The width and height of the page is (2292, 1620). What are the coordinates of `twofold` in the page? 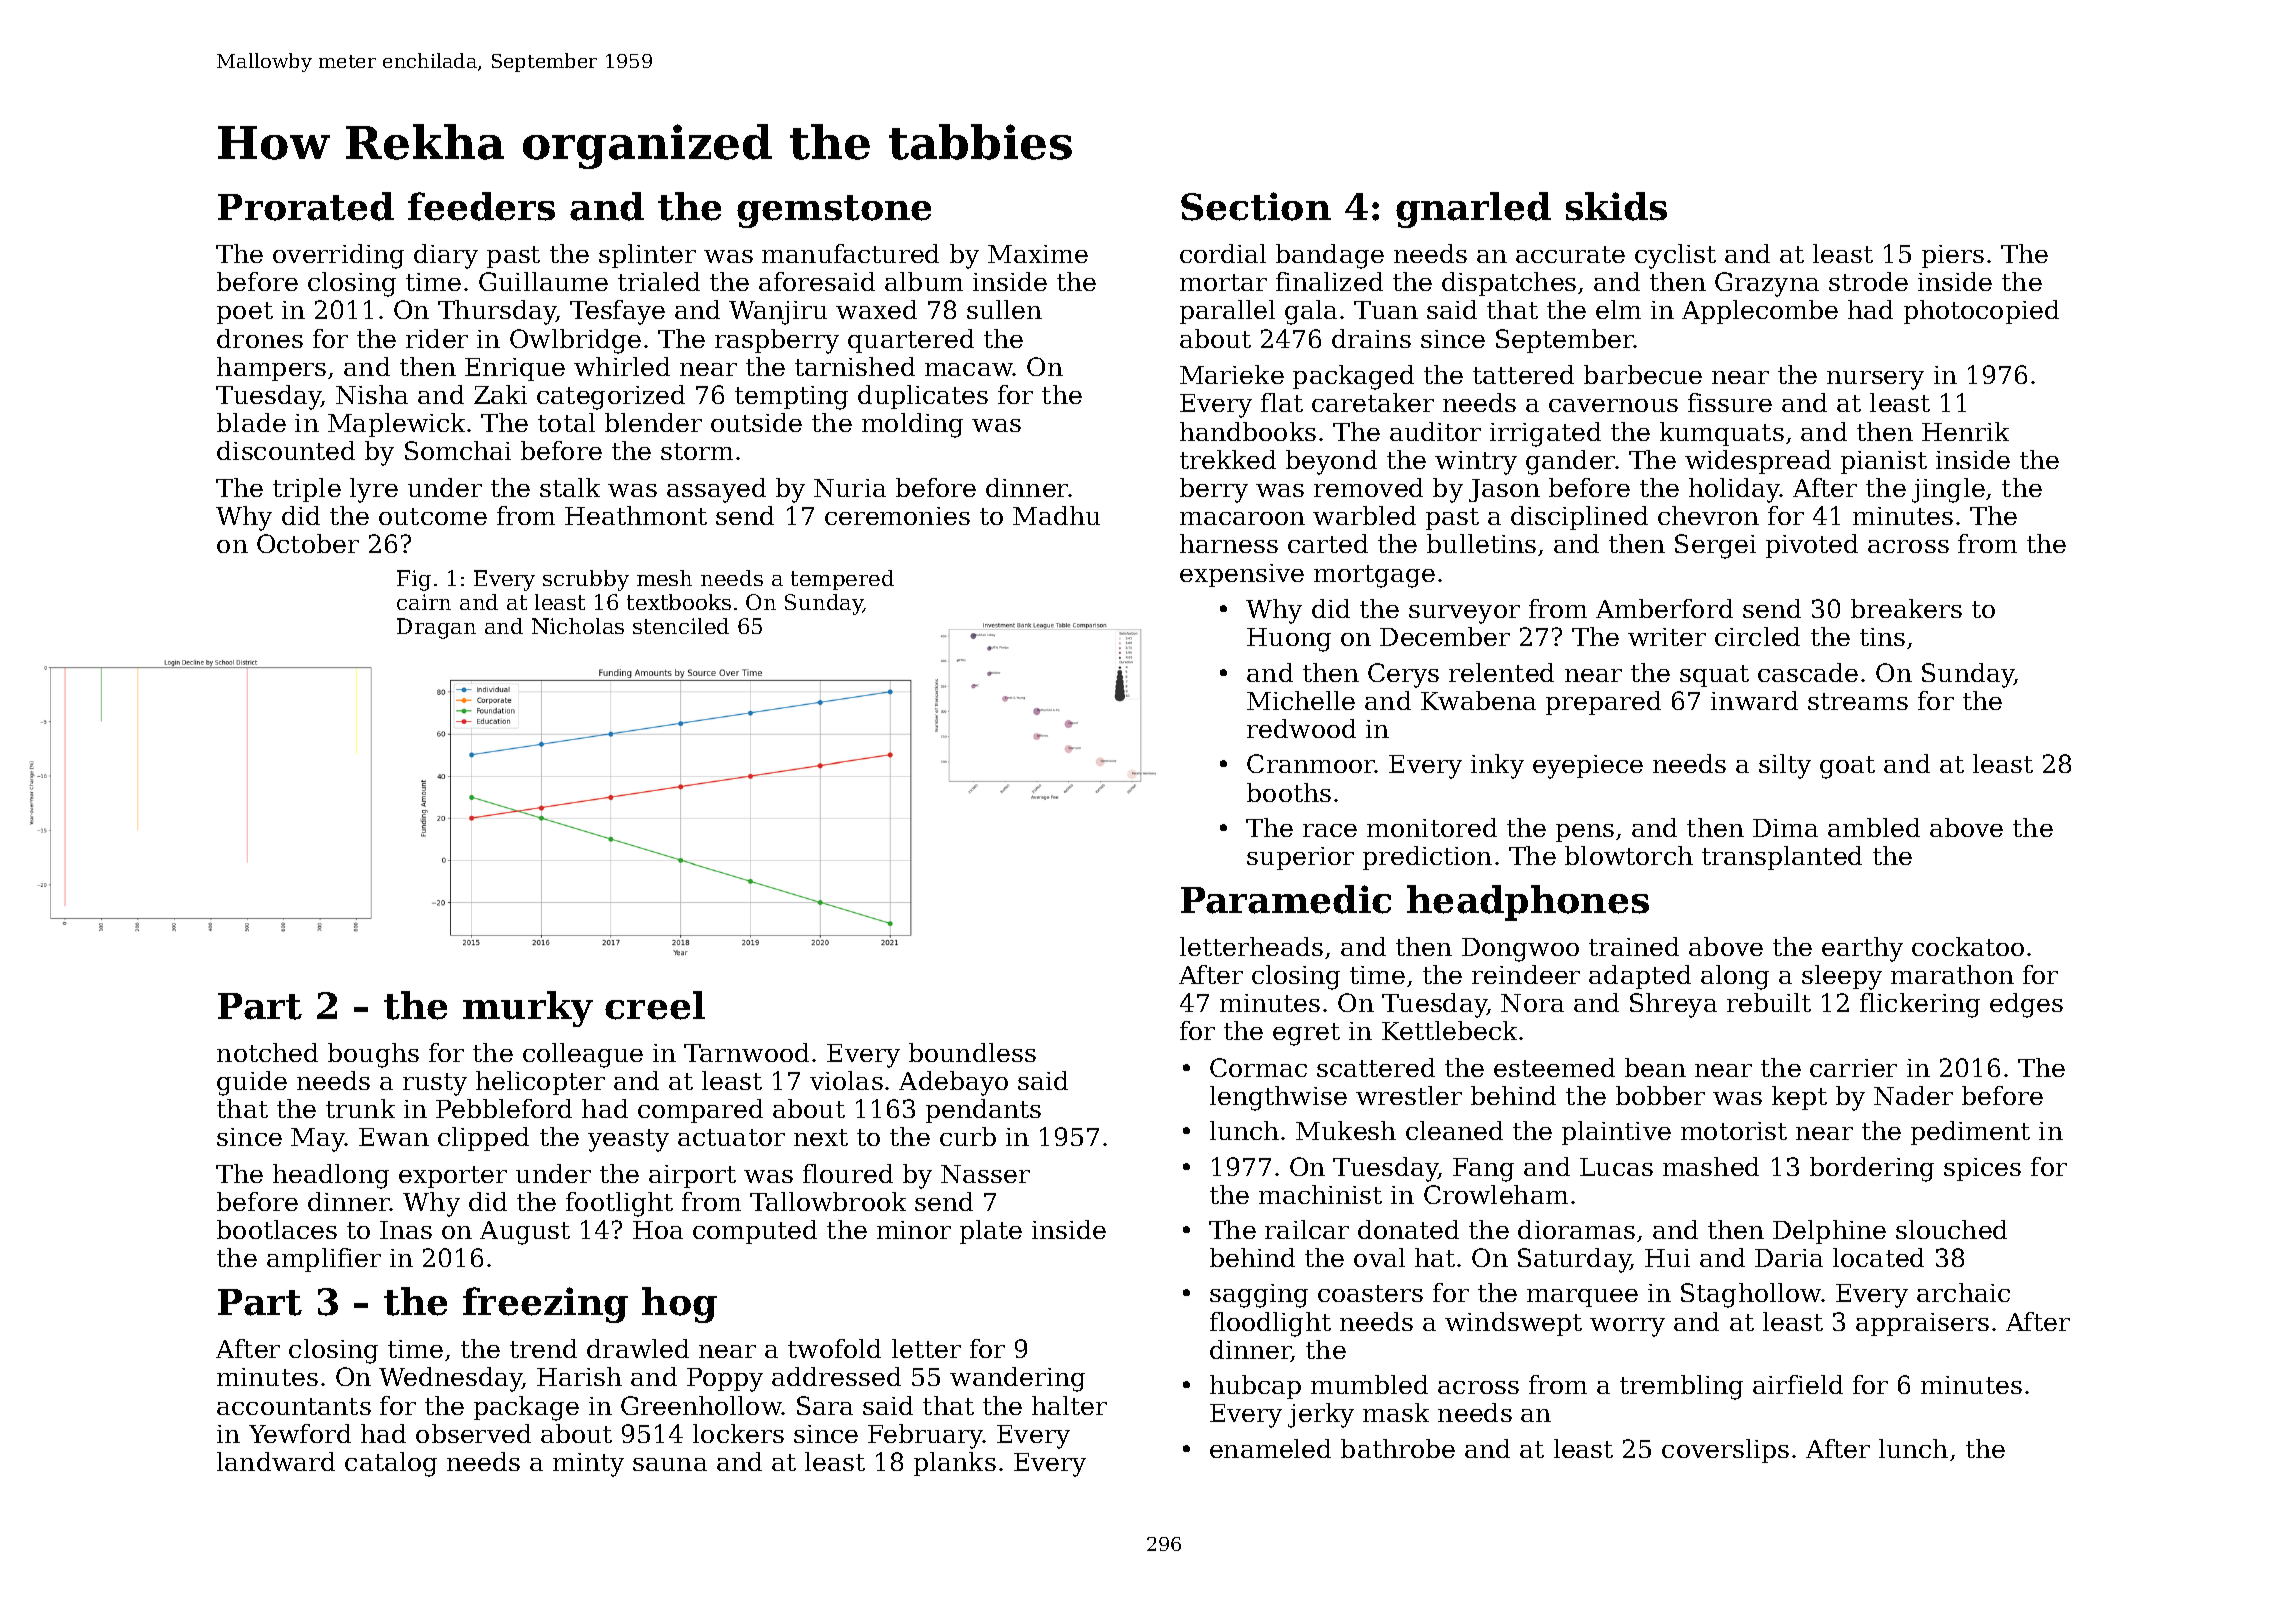 It's located at (834, 1348).
